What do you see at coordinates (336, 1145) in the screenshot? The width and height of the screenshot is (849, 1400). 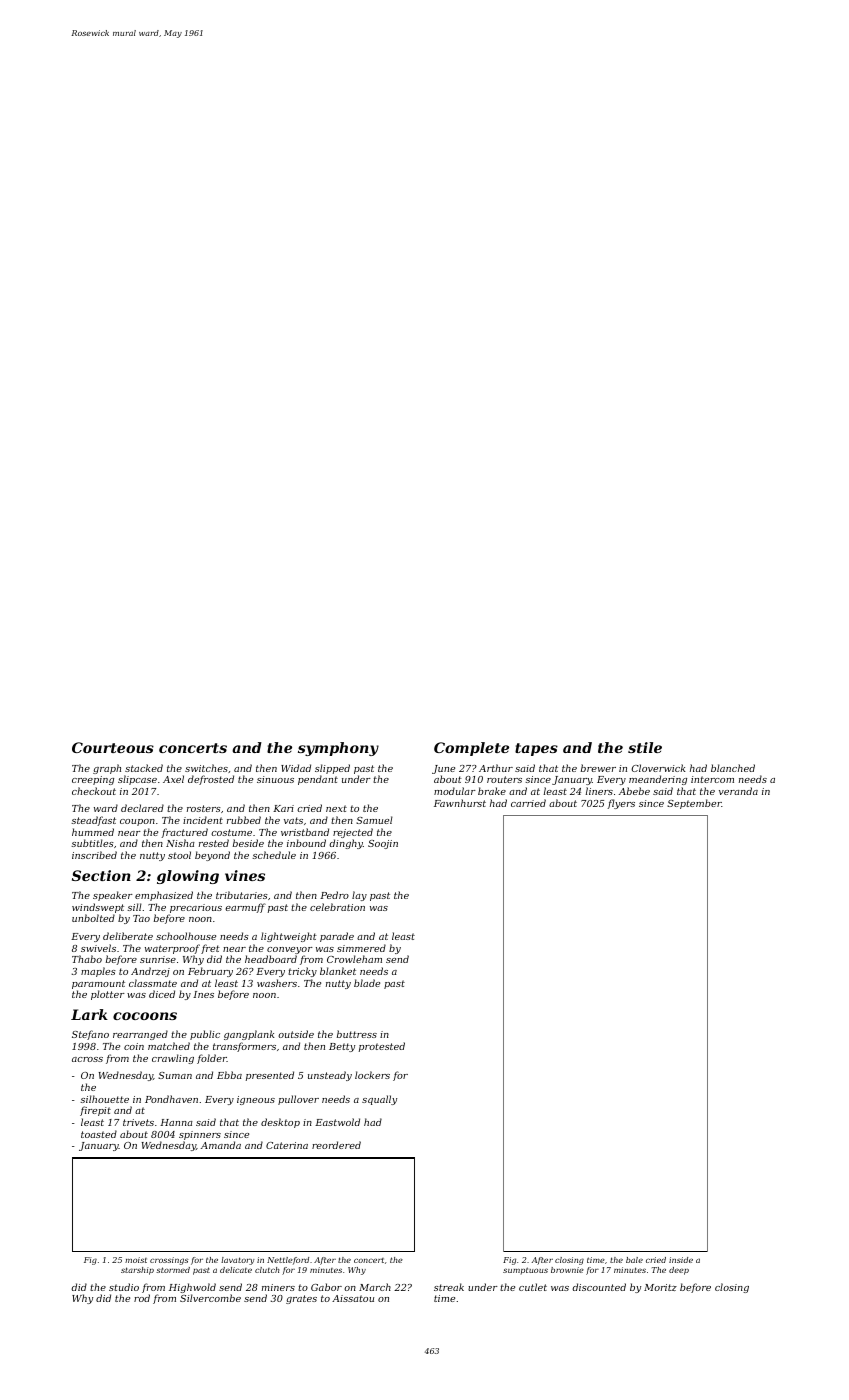 I see `reordered` at bounding box center [336, 1145].
